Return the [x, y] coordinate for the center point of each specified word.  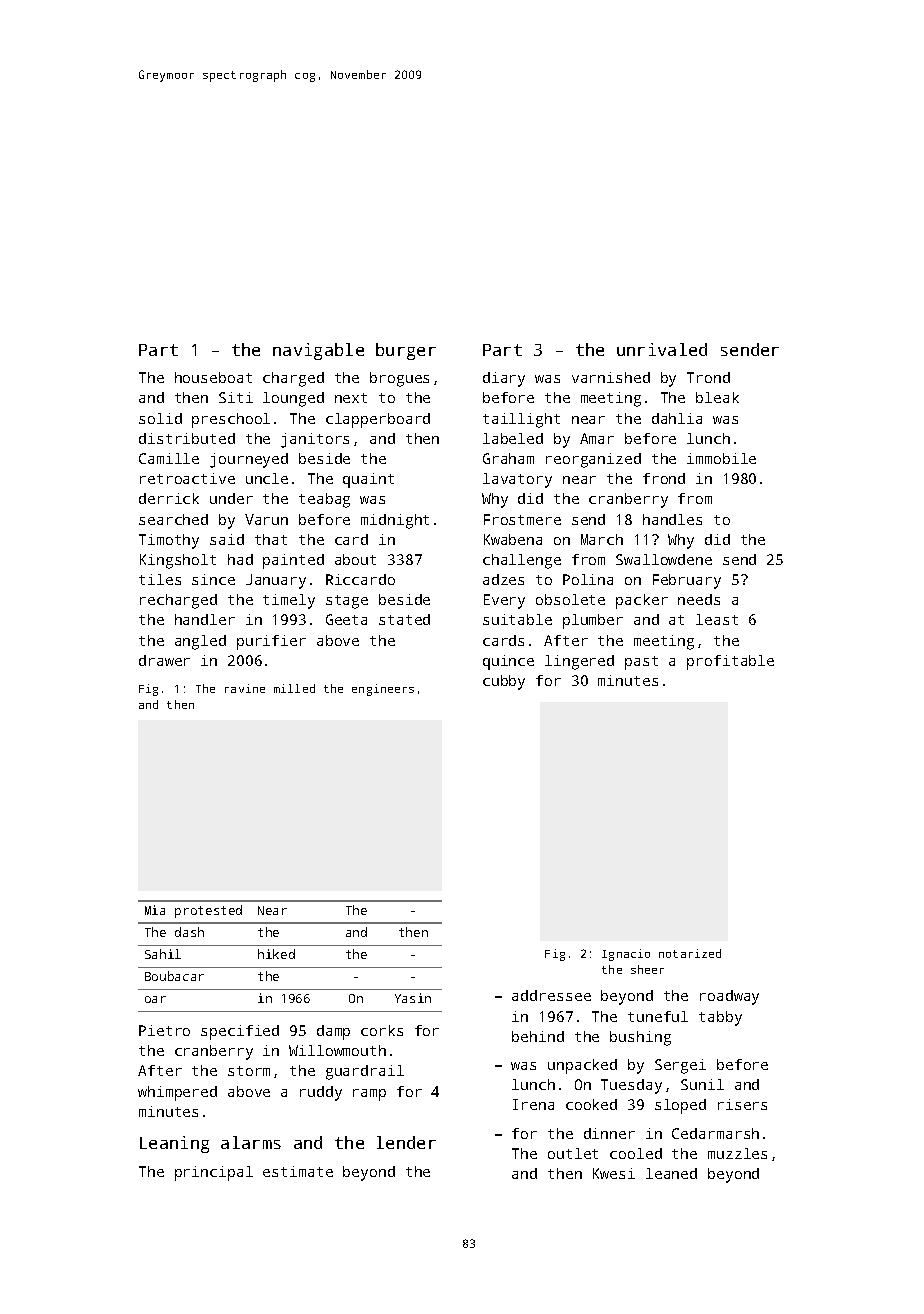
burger [406, 351]
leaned [671, 1173]
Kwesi [614, 1173]
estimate [298, 1171]
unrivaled [662, 349]
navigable [318, 351]
